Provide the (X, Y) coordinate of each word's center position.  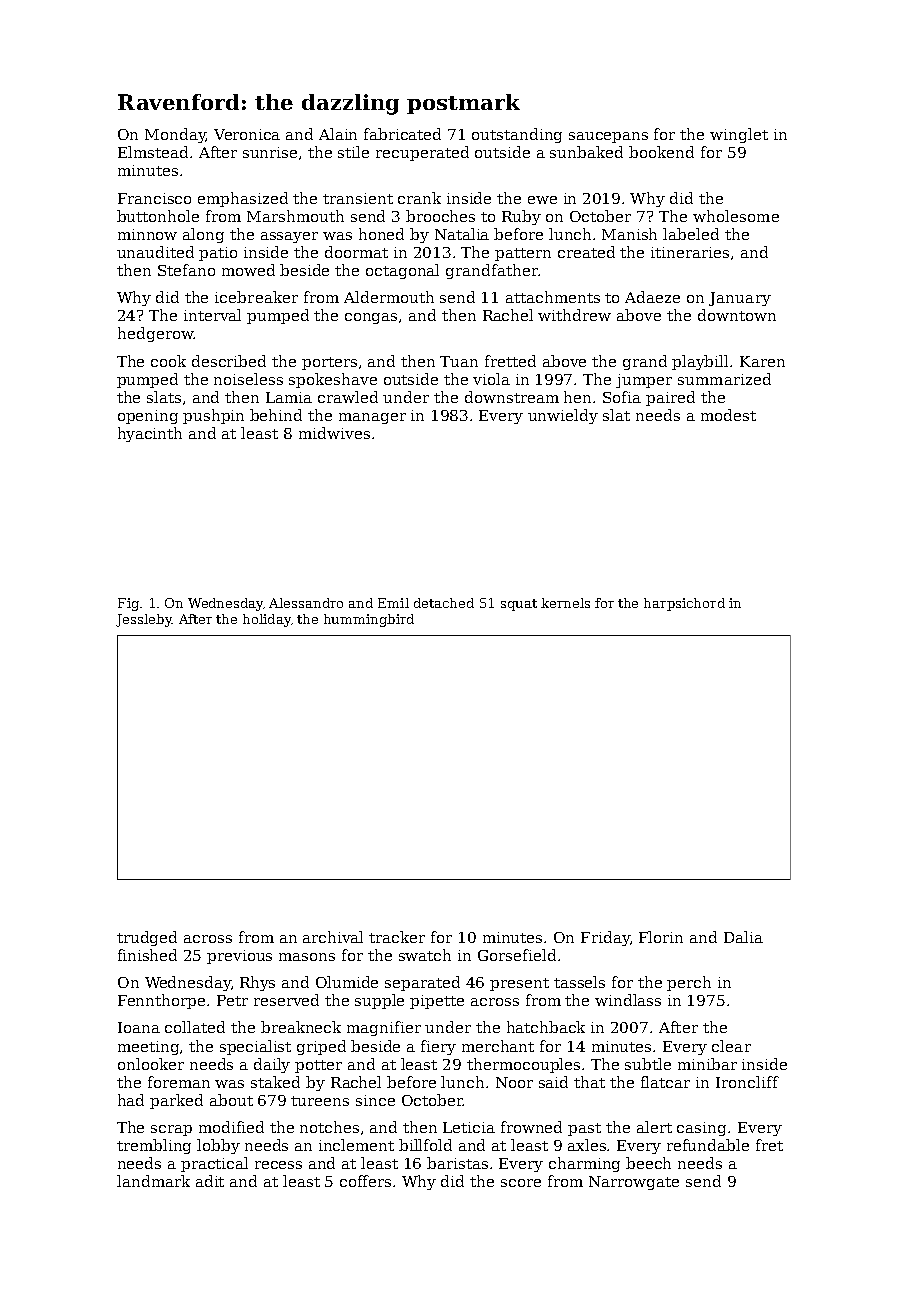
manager (372, 418)
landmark (153, 1181)
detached (444, 603)
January (740, 299)
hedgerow (156, 334)
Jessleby (144, 620)
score (521, 1183)
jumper (644, 381)
